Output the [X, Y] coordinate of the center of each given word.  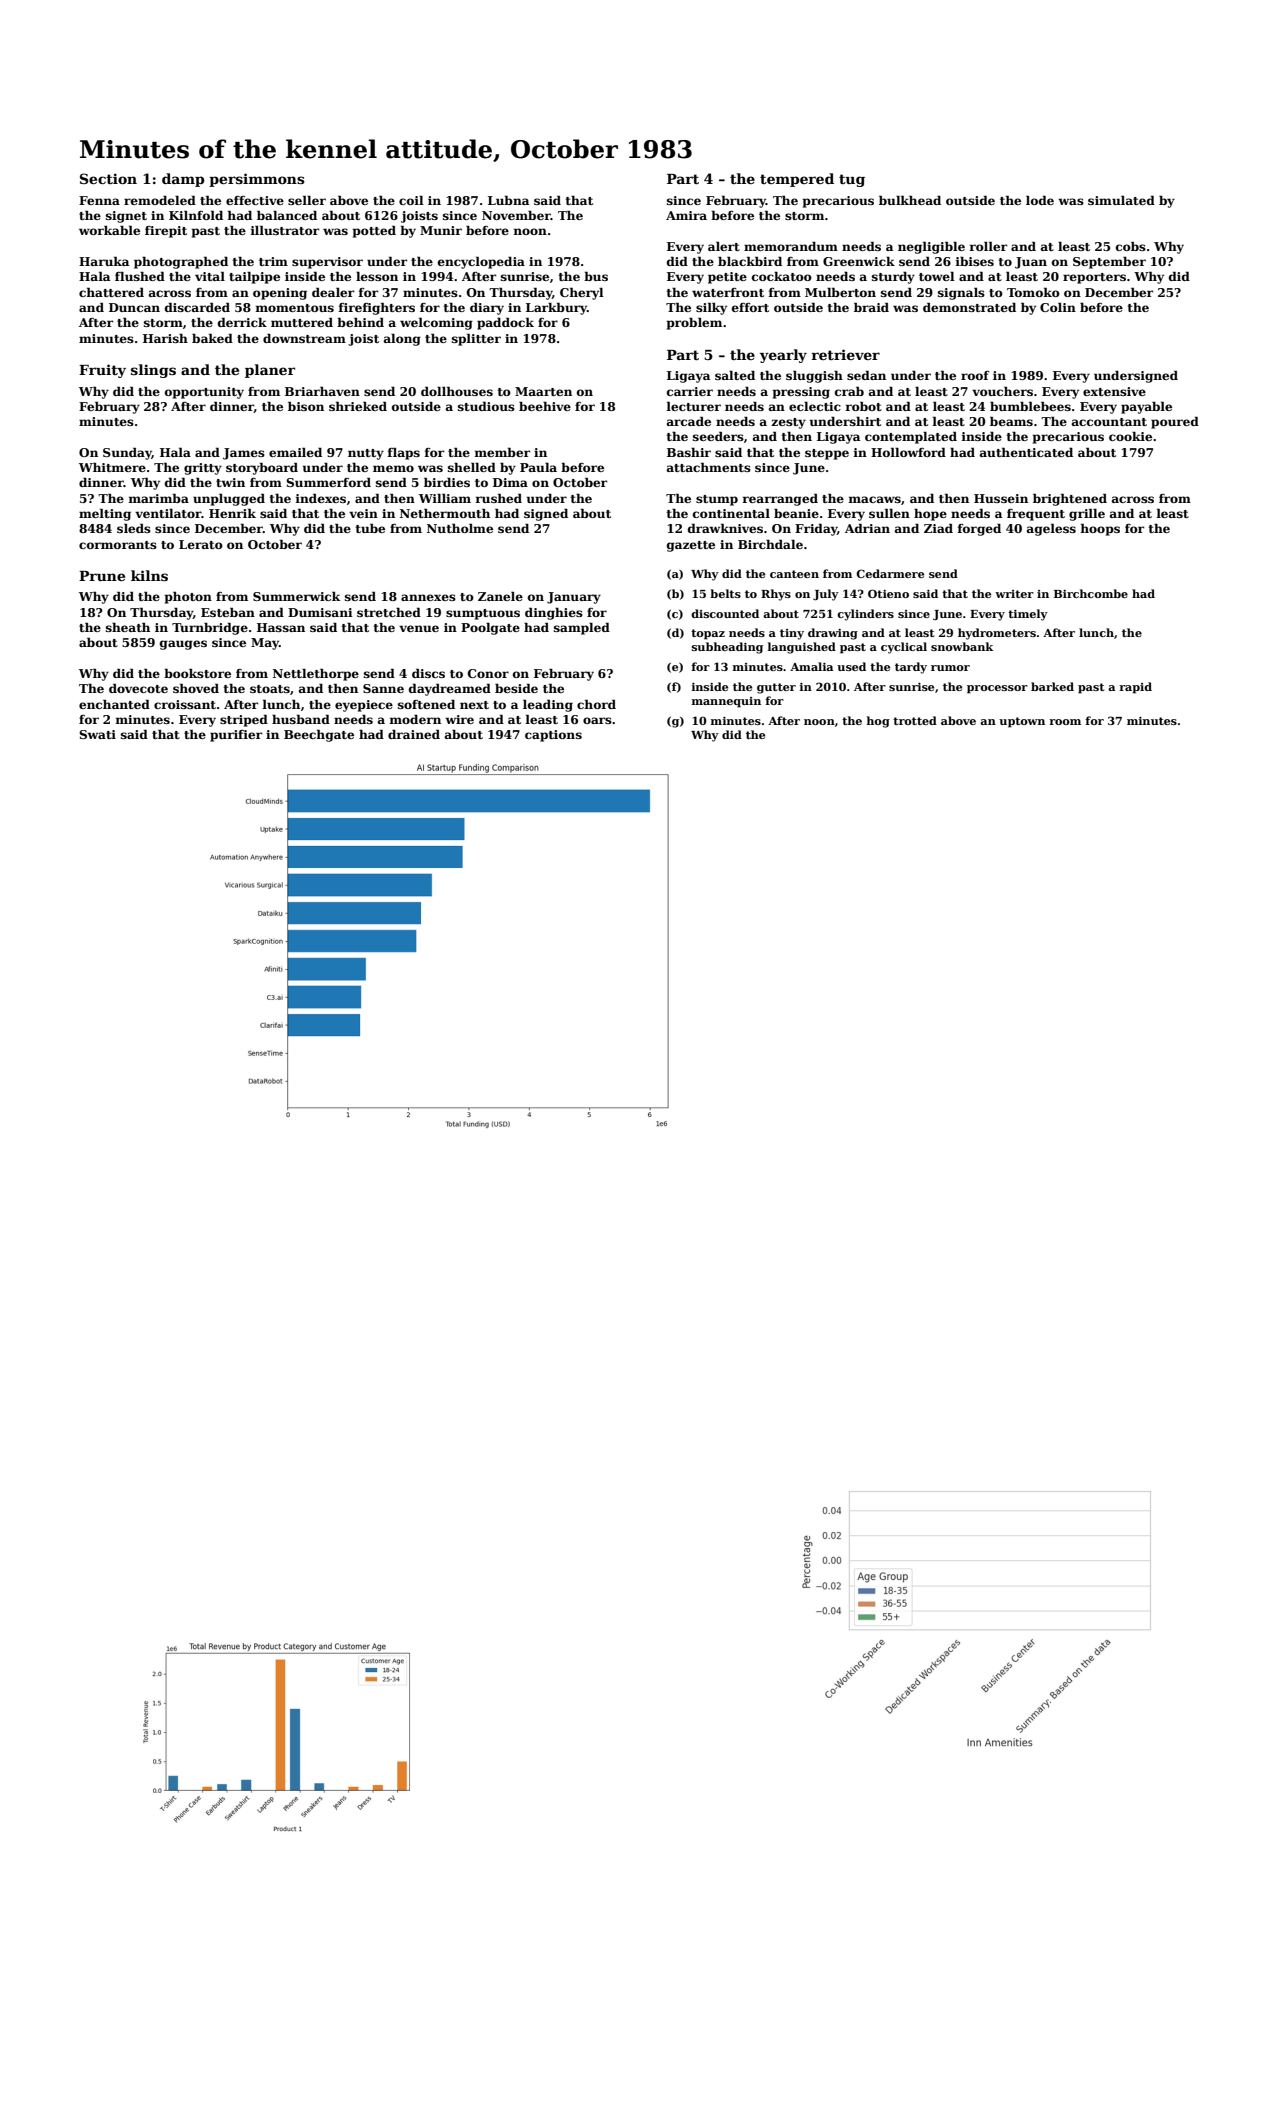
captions [553, 736]
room [1065, 722]
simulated [1121, 200]
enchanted [114, 704]
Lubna [508, 200]
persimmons [257, 180]
